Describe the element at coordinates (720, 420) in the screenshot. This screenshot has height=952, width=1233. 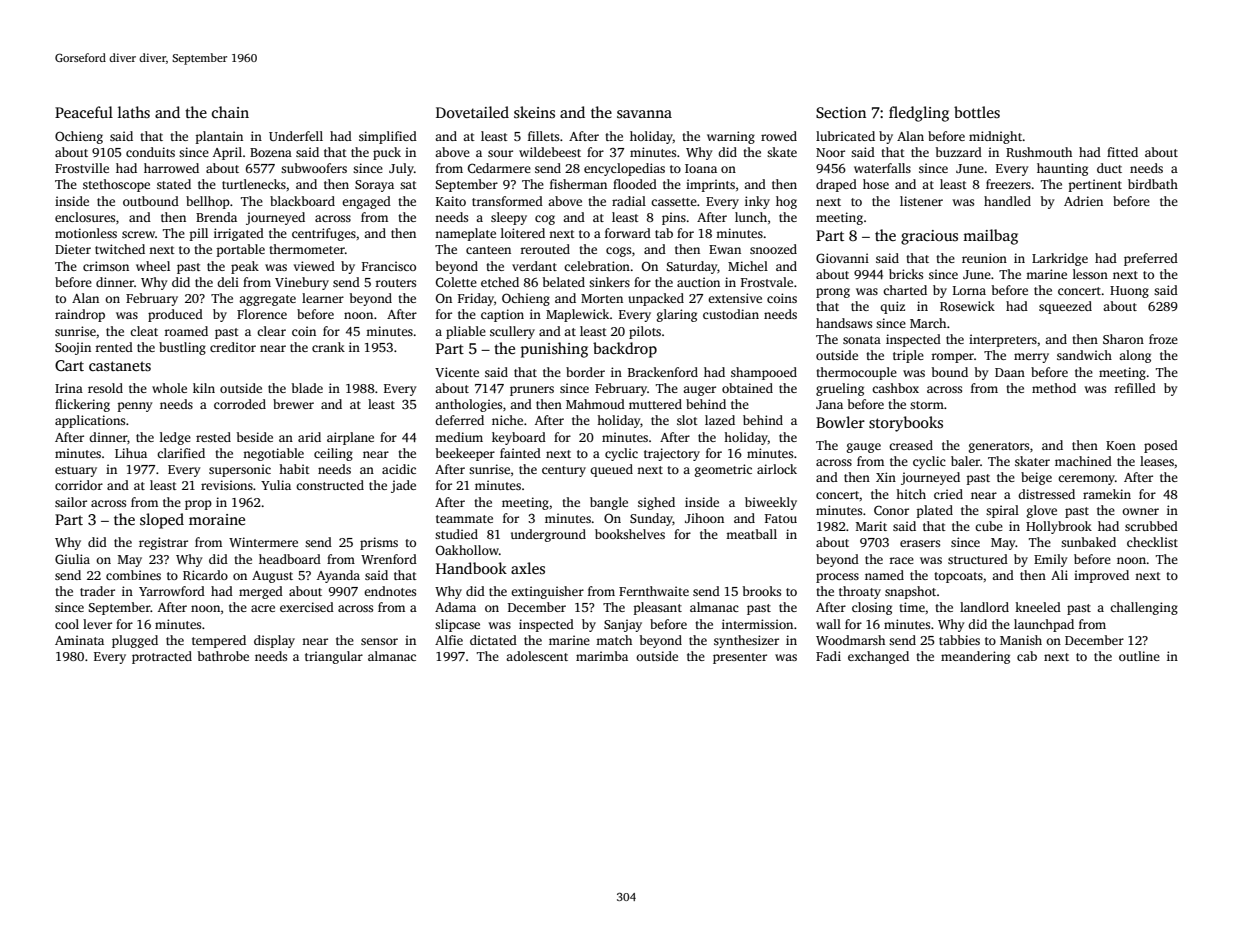
I see `lazed` at that location.
